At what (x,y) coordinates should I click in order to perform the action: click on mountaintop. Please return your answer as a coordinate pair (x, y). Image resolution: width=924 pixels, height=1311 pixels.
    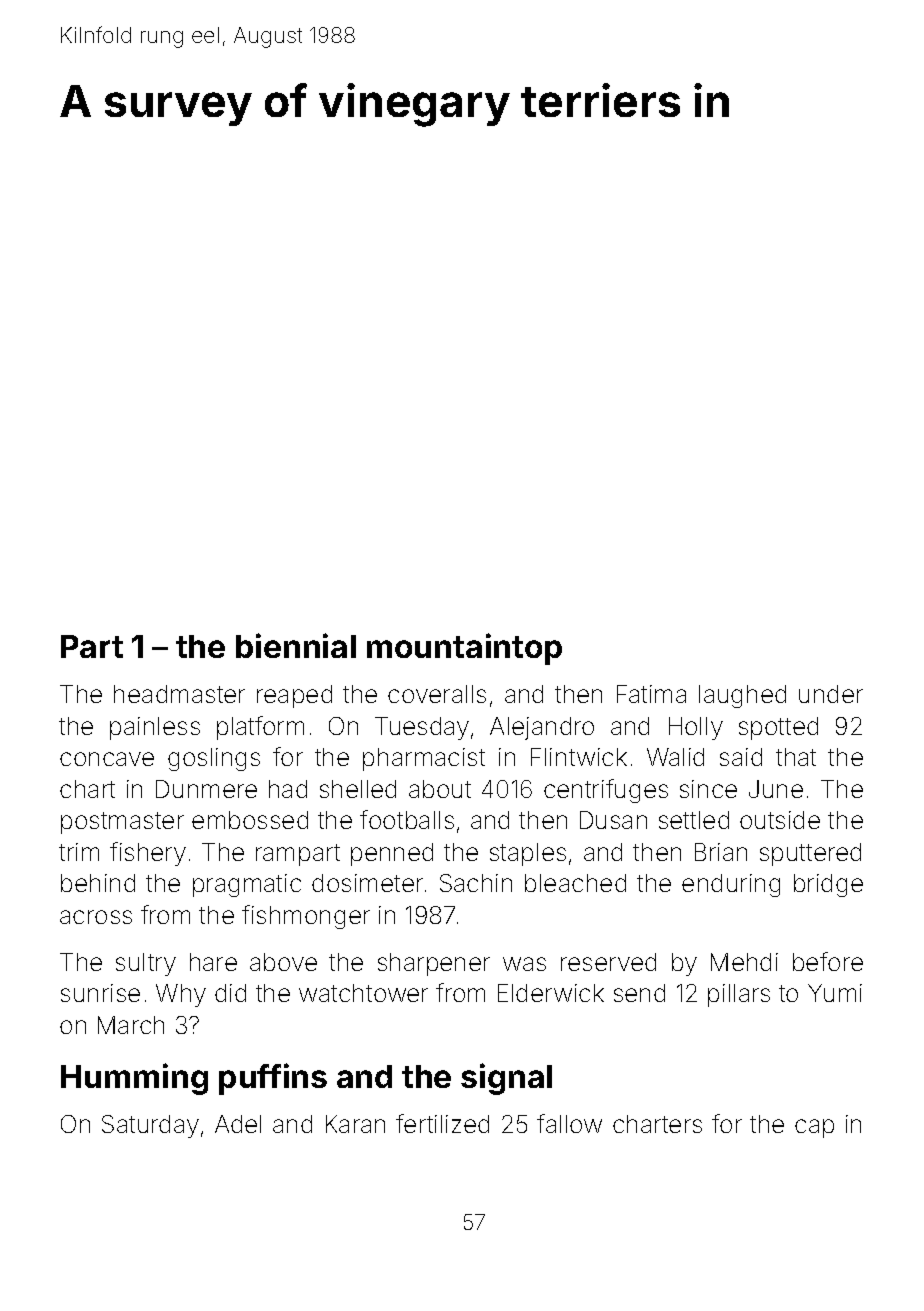
    Looking at the image, I should click on (464, 649).
